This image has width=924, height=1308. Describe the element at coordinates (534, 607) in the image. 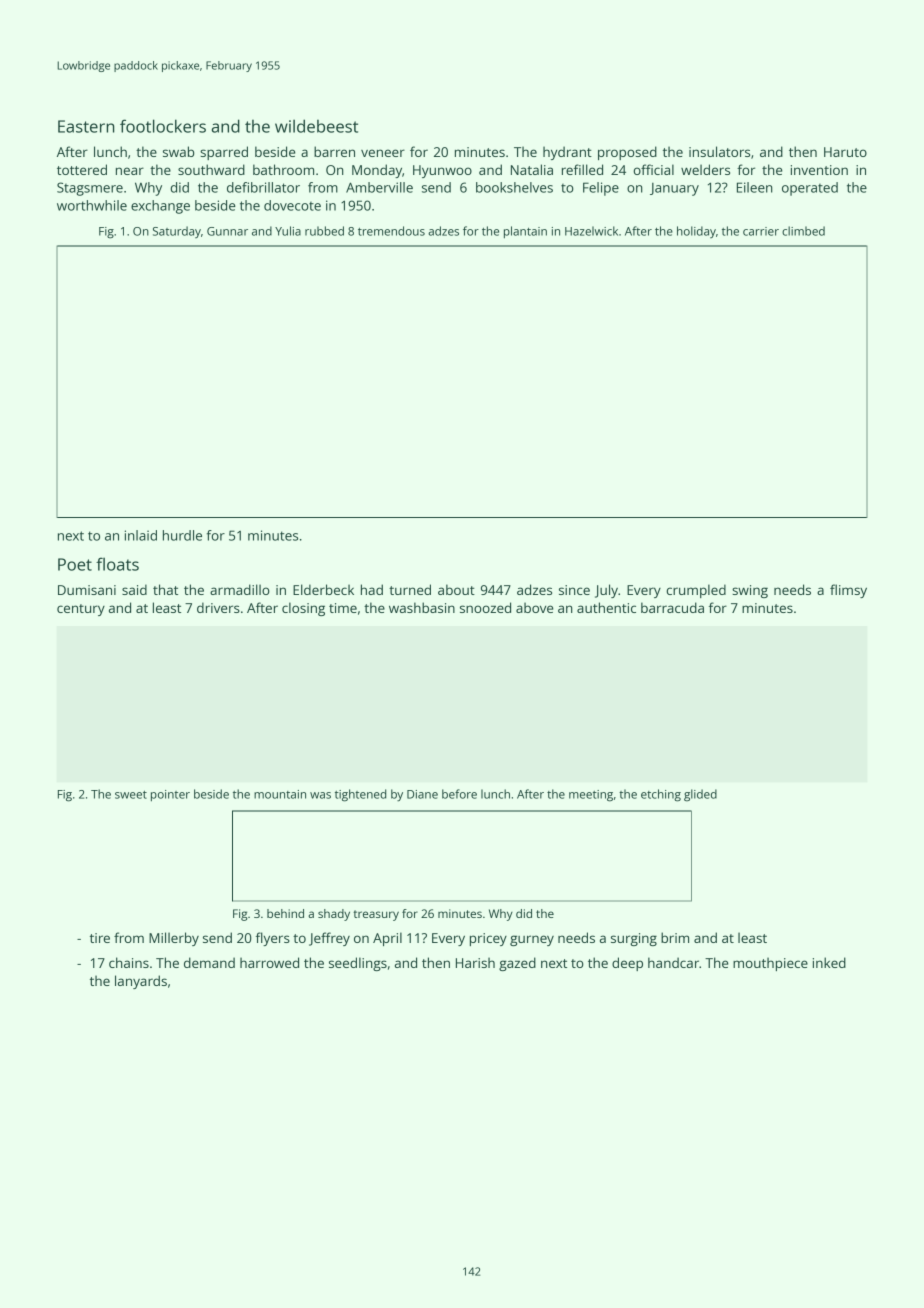

I see `above` at that location.
